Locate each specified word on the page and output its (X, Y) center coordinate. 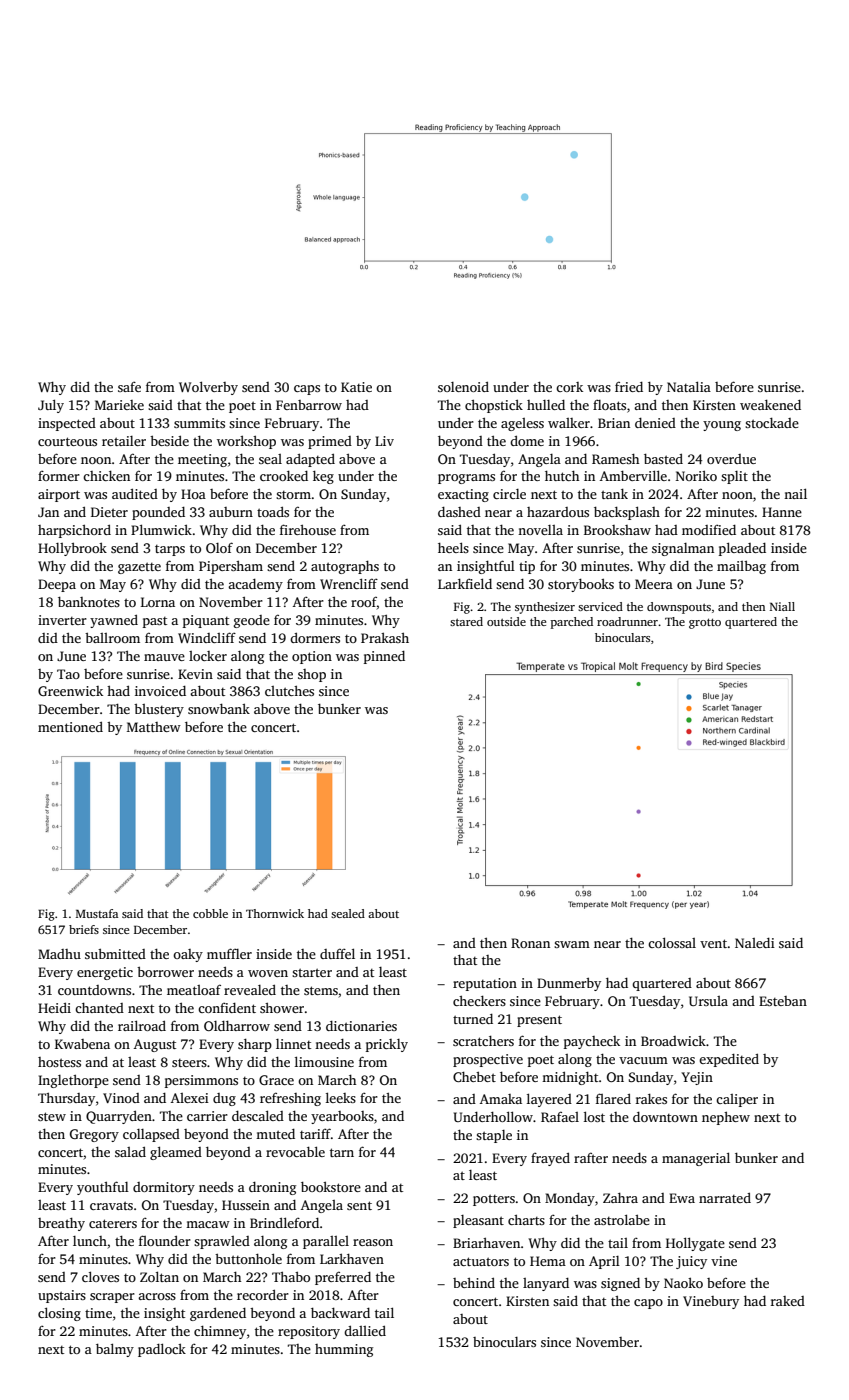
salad (130, 1151)
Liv (384, 441)
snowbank (219, 708)
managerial (696, 1159)
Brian (614, 423)
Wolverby (208, 388)
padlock (162, 1350)
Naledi (755, 943)
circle (509, 494)
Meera (654, 584)
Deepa (57, 585)
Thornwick (275, 913)
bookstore (331, 1186)
